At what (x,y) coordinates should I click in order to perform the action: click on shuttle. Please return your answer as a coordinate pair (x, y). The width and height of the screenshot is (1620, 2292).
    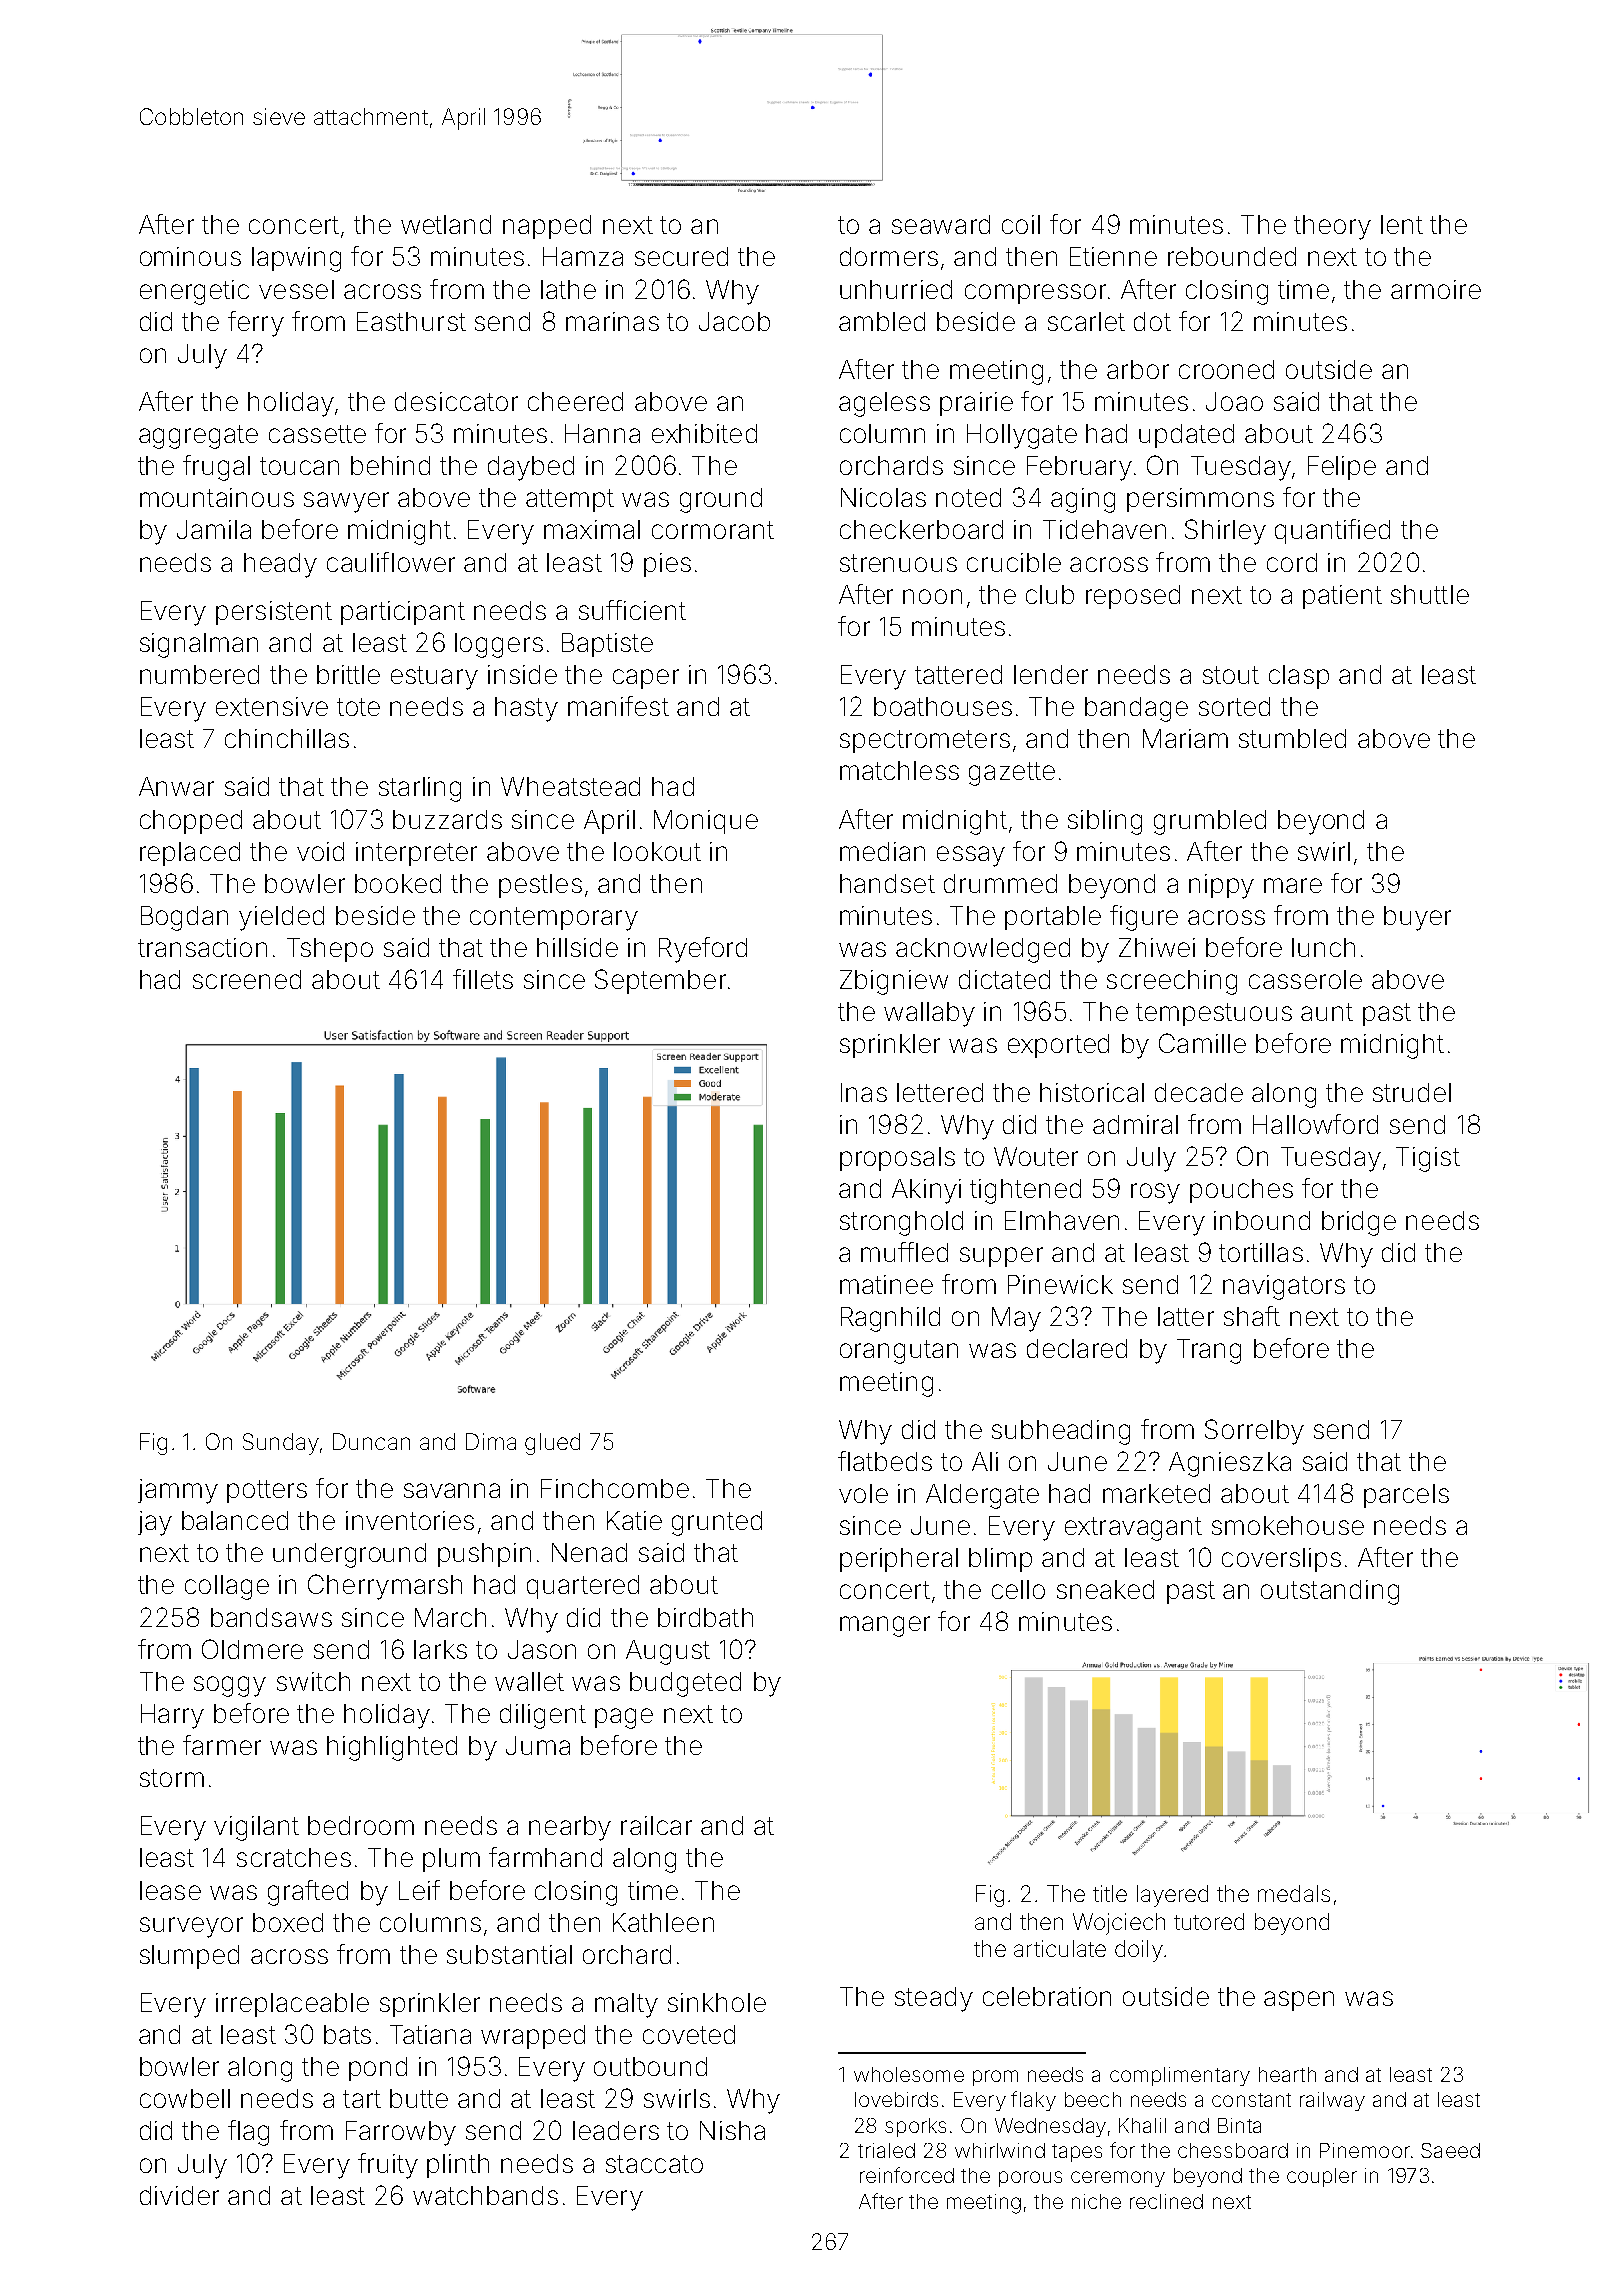
    Looking at the image, I should click on (1430, 594).
